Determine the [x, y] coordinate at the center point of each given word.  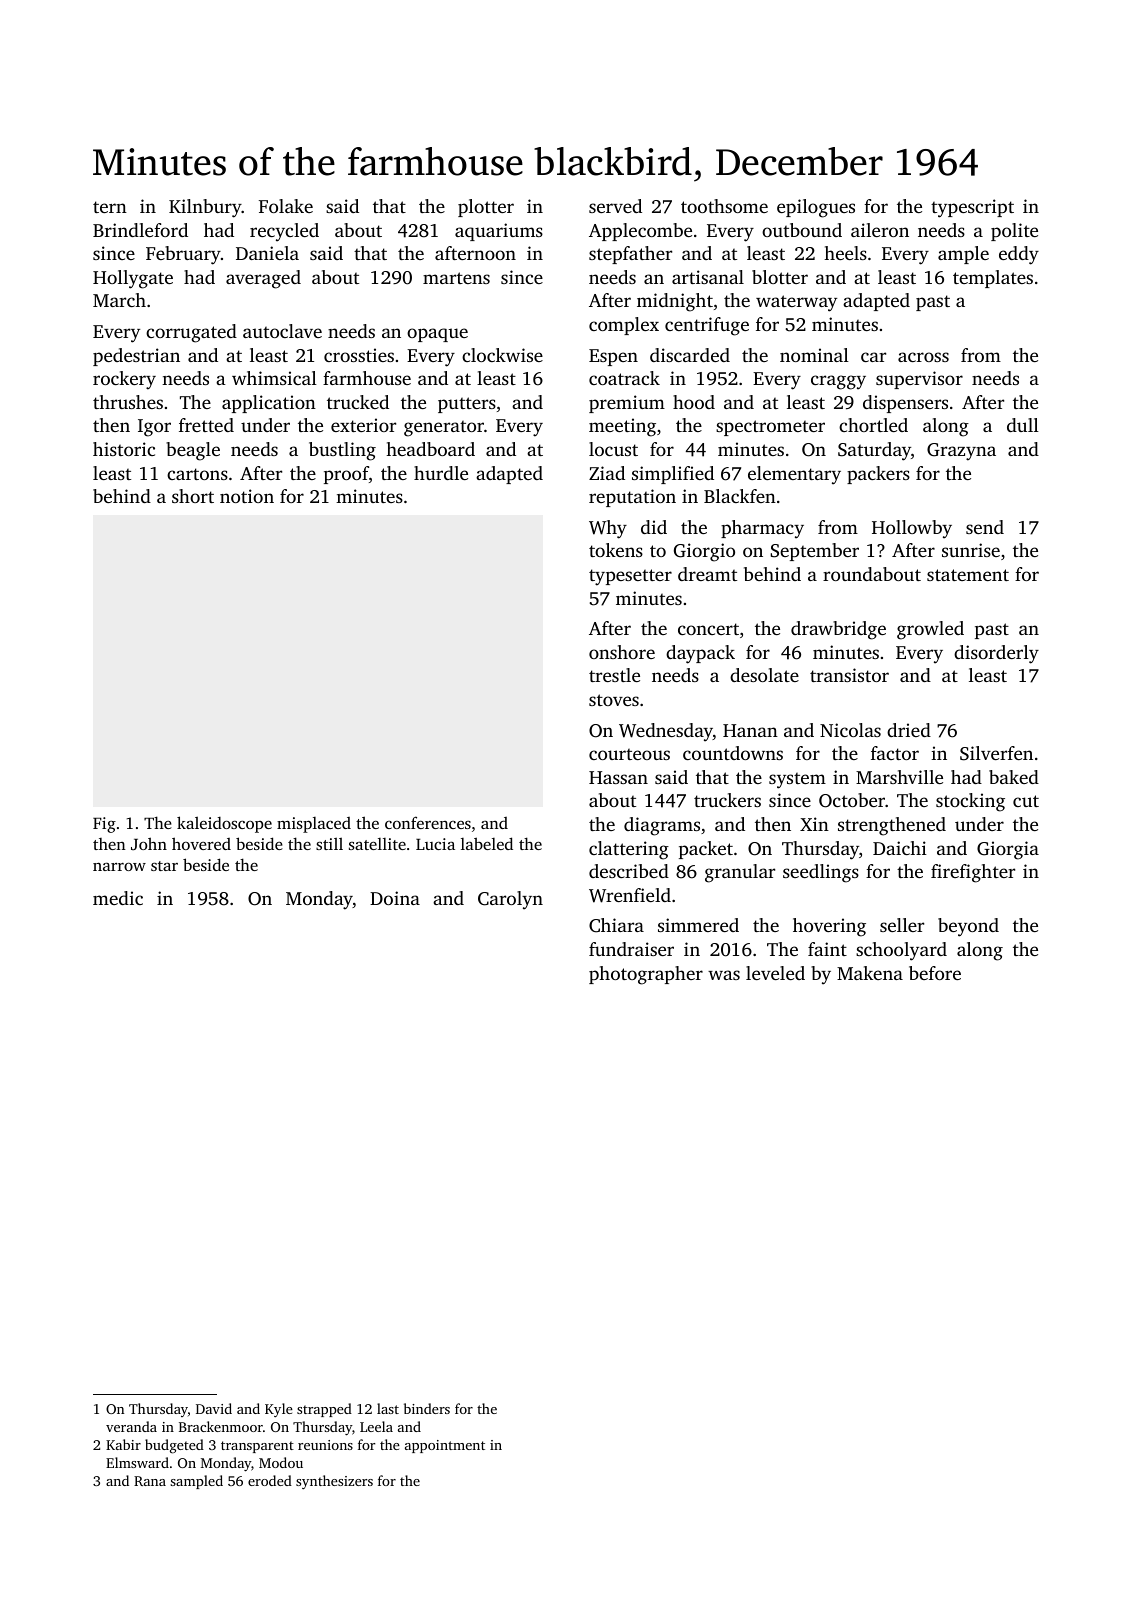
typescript [972, 208]
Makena [870, 973]
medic [118, 898]
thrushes [128, 402]
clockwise [502, 355]
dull [1023, 425]
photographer [646, 975]
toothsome [724, 206]
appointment [445, 1446]
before [935, 973]
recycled [284, 232]
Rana [150, 1481]
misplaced [314, 825]
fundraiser [631, 949]
